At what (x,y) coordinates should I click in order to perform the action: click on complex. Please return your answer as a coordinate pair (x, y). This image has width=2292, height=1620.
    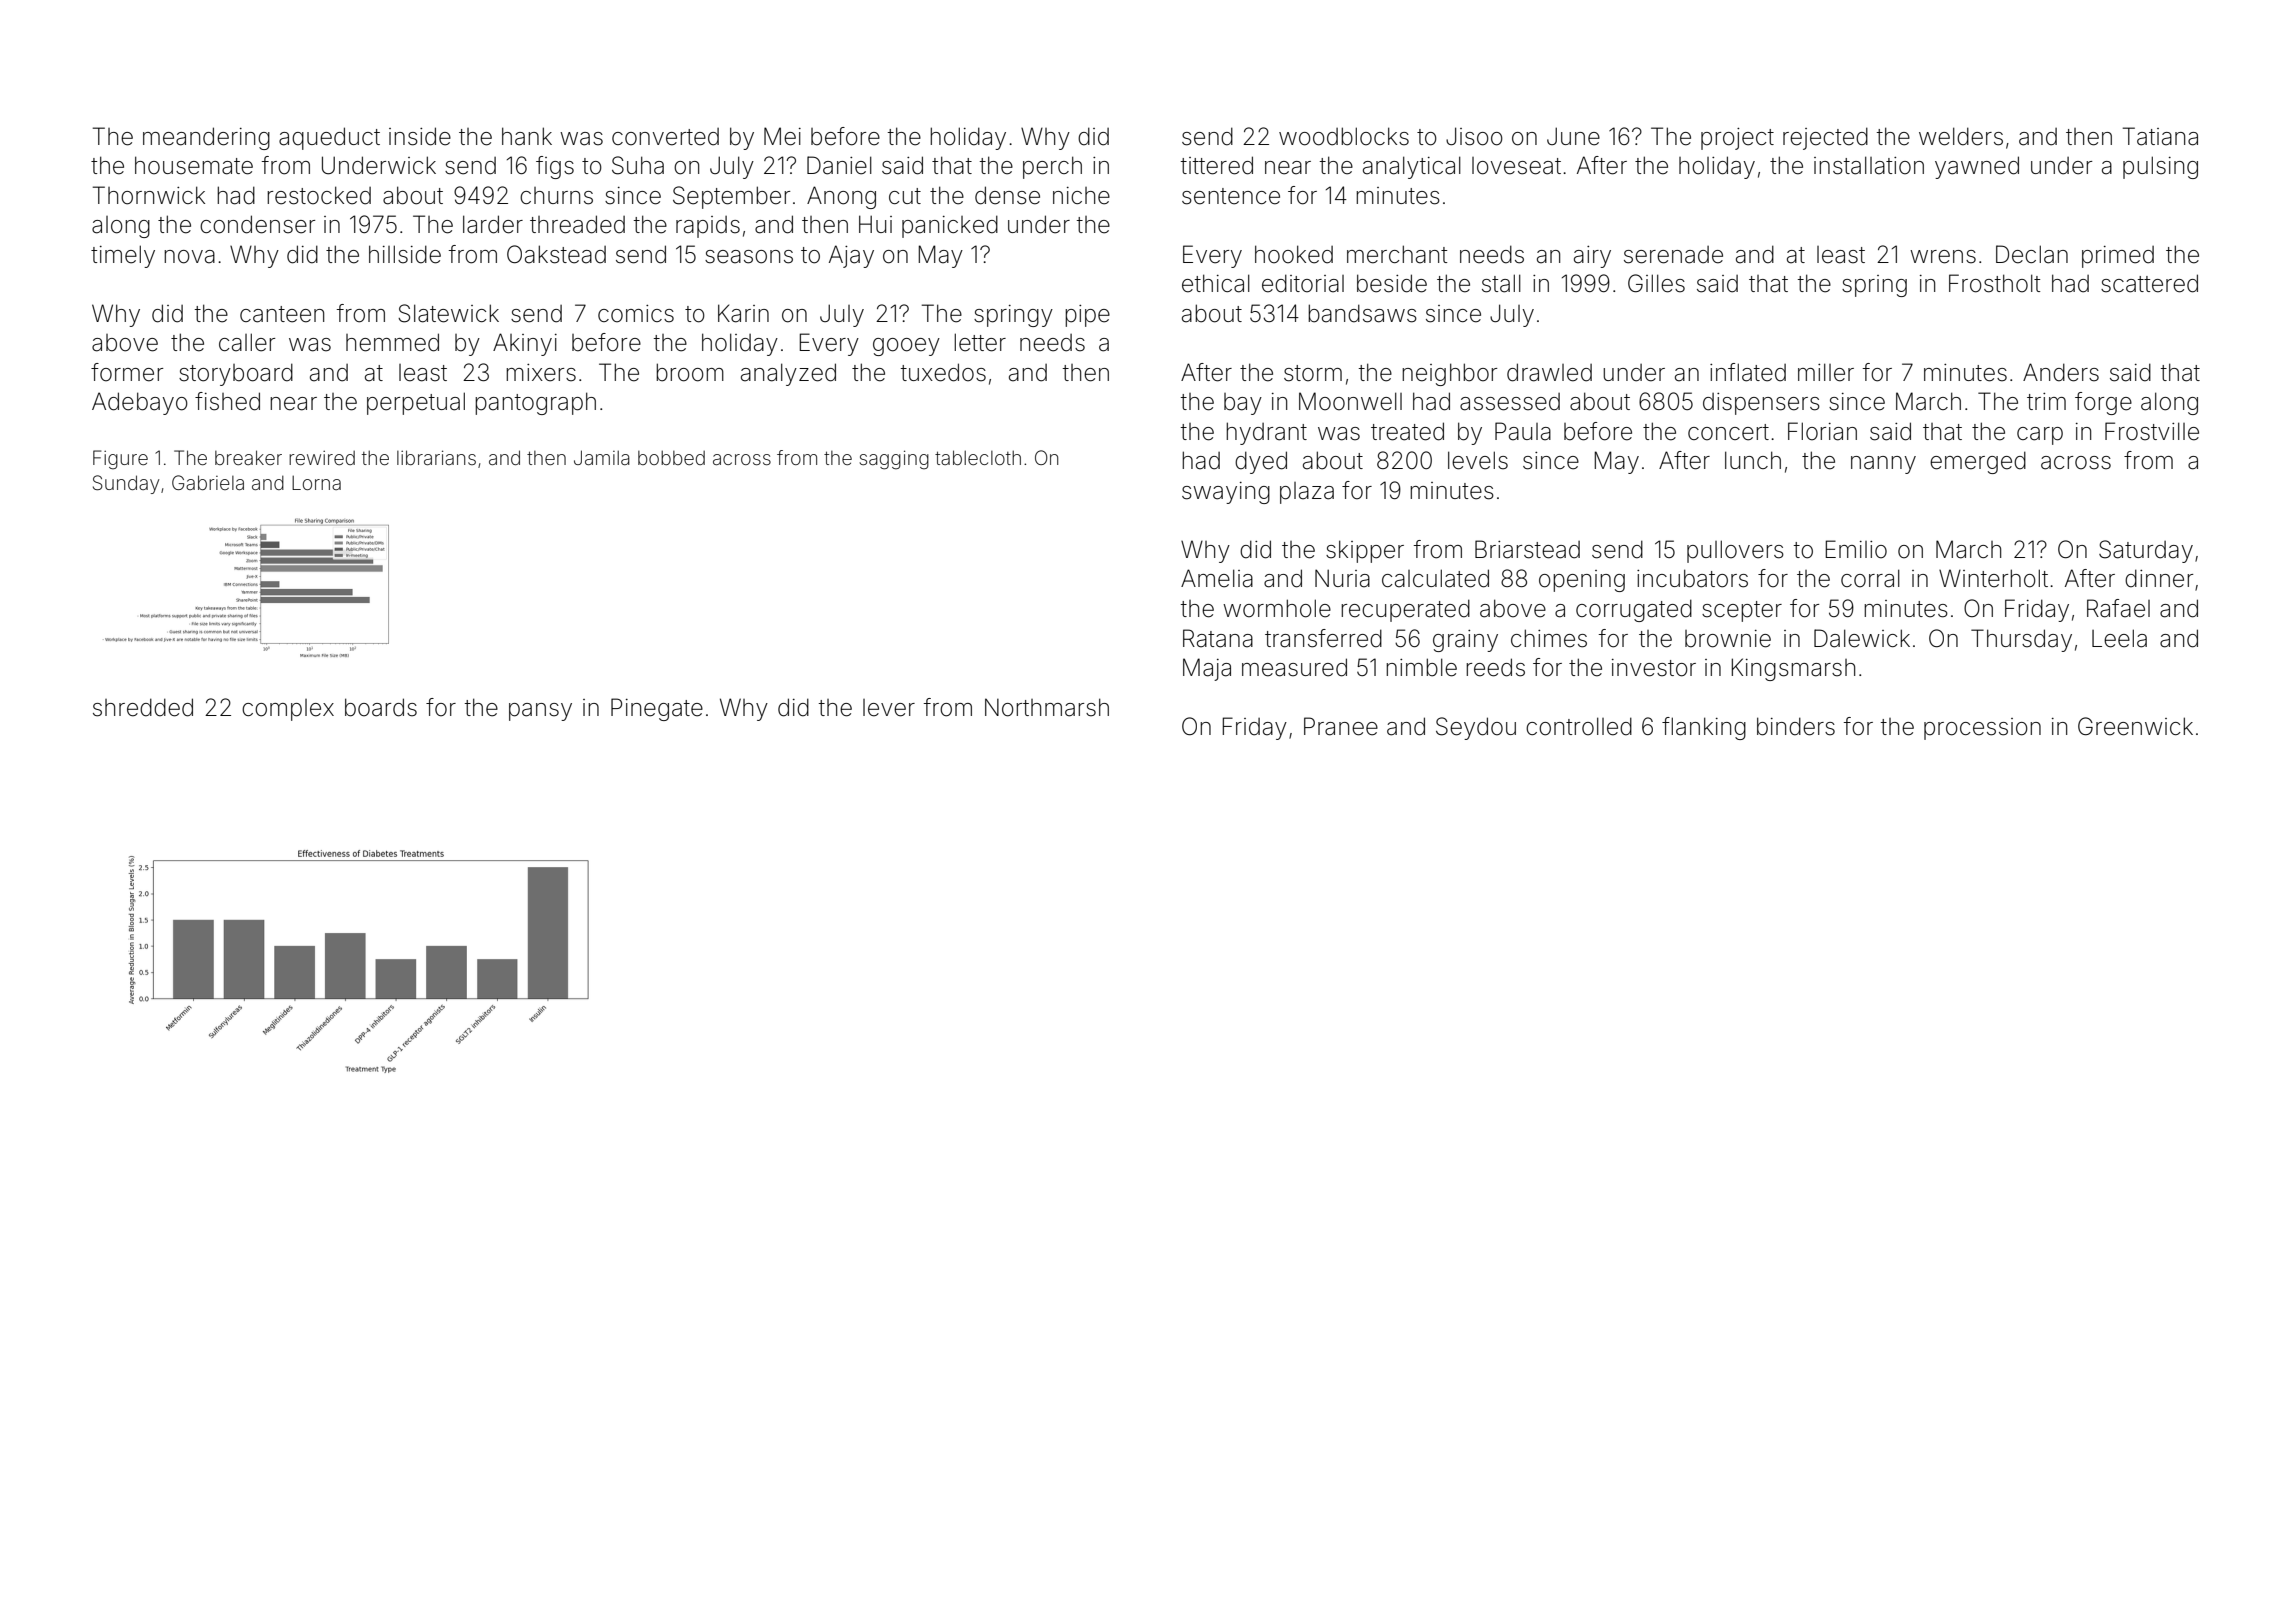
    Looking at the image, I should click on (288, 710).
